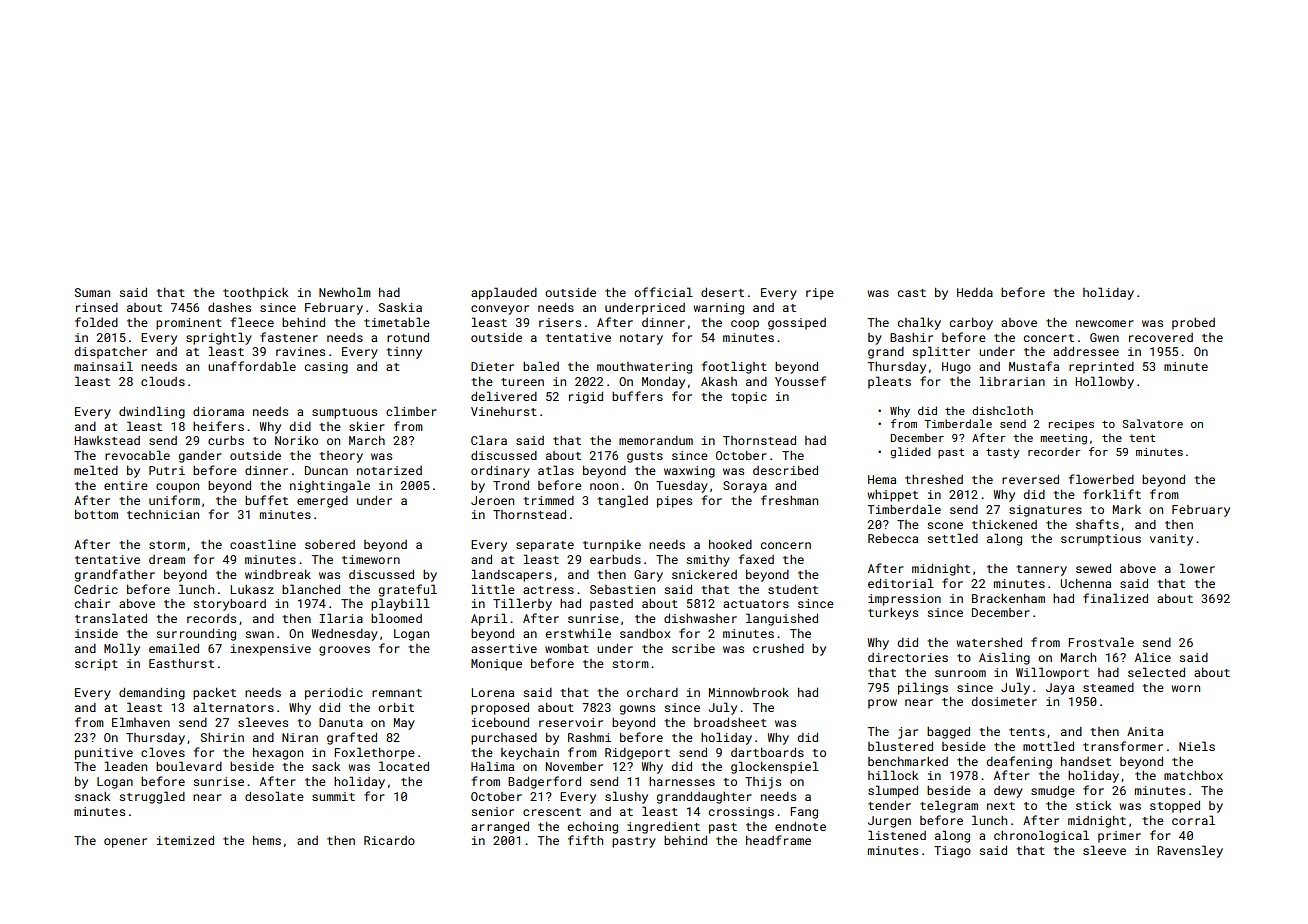  What do you see at coordinates (1104, 337) in the screenshot?
I see `Gwen` at bounding box center [1104, 337].
